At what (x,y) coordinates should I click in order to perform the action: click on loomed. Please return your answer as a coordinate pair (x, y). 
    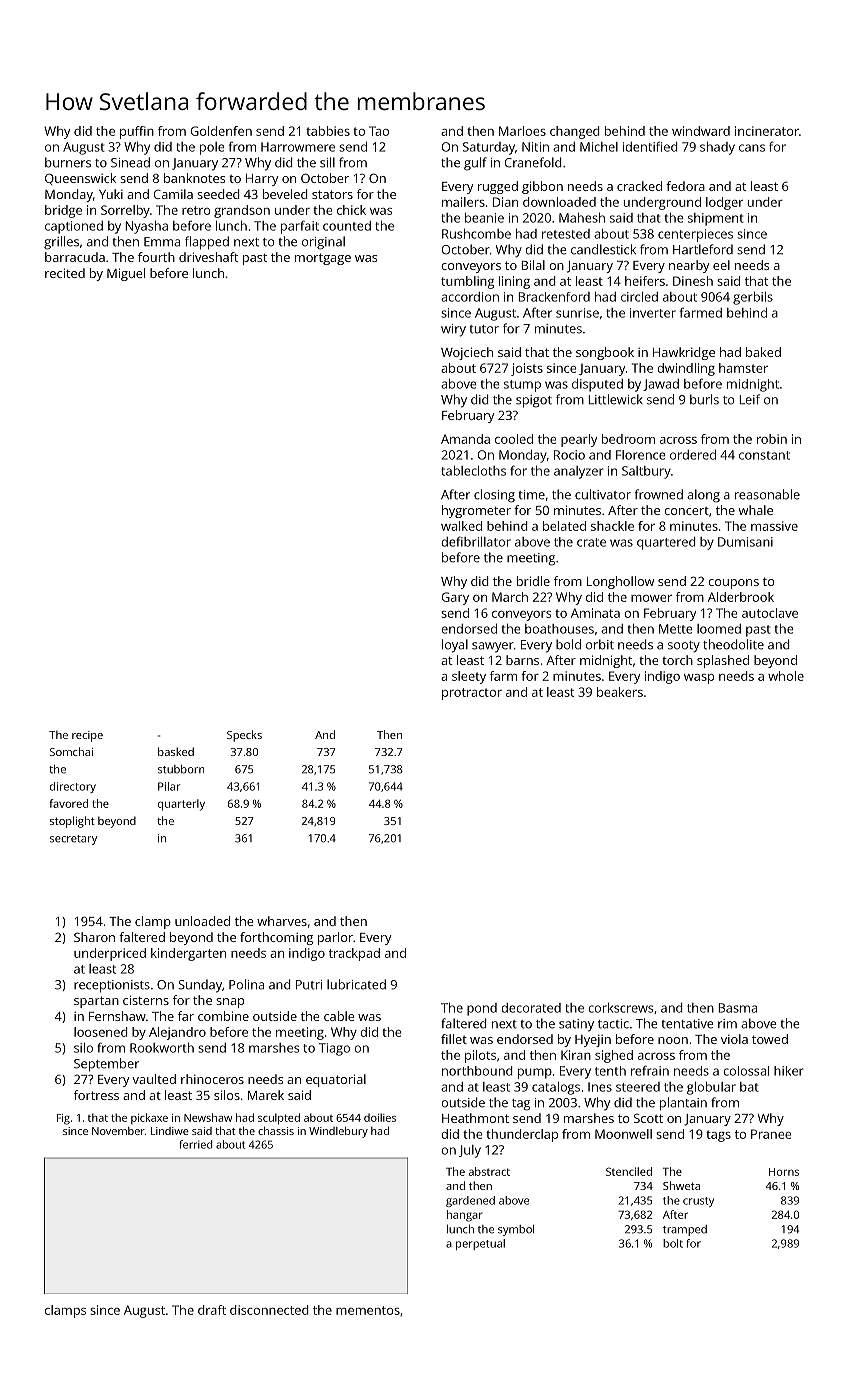
    Looking at the image, I should click on (719, 629).
